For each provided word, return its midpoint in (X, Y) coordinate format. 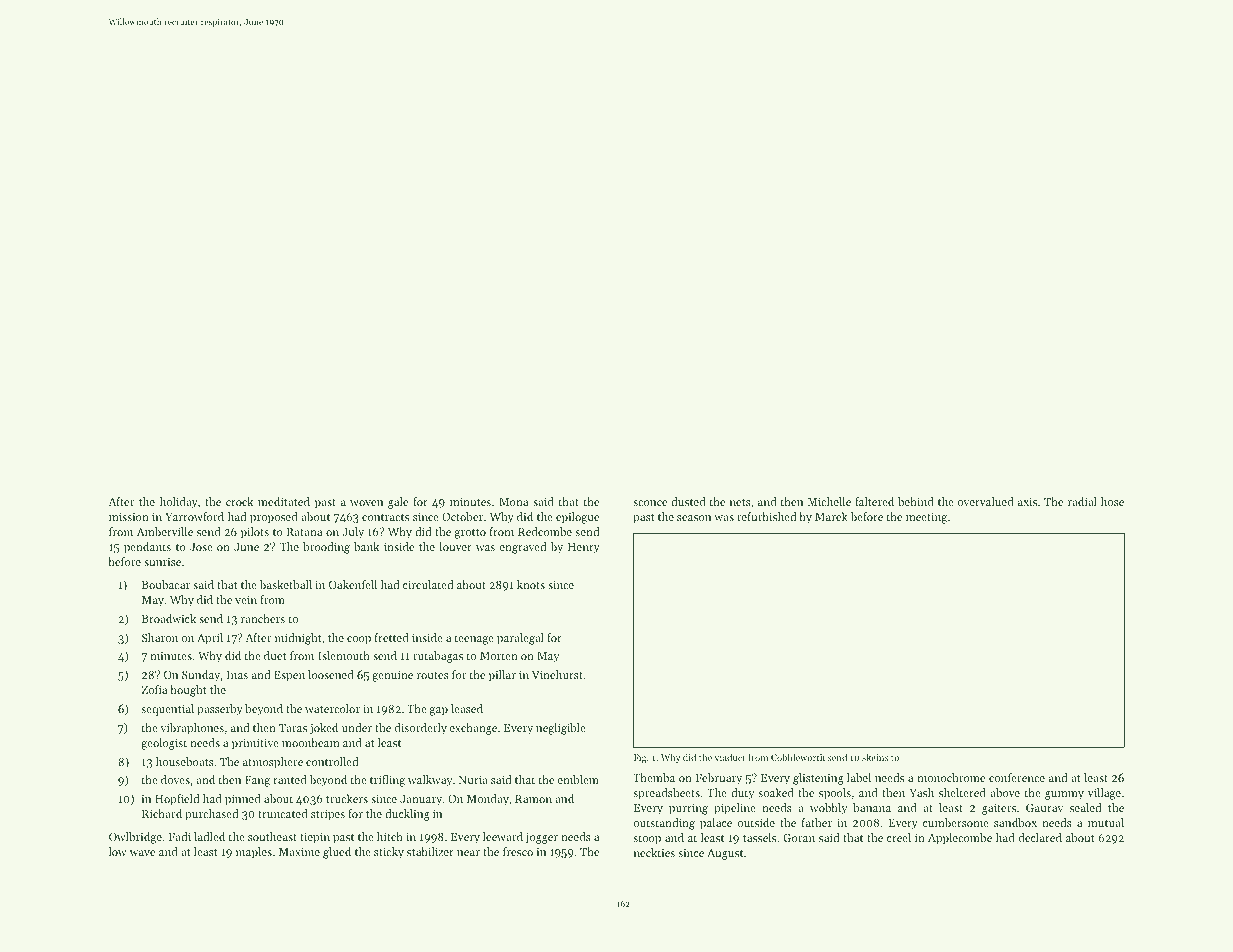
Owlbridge (135, 838)
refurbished (766, 516)
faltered (874, 501)
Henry (584, 548)
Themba (654, 777)
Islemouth (344, 655)
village (1104, 794)
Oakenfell (353, 584)
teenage (474, 640)
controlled (332, 761)
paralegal (520, 639)
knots (531, 584)
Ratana (304, 532)
